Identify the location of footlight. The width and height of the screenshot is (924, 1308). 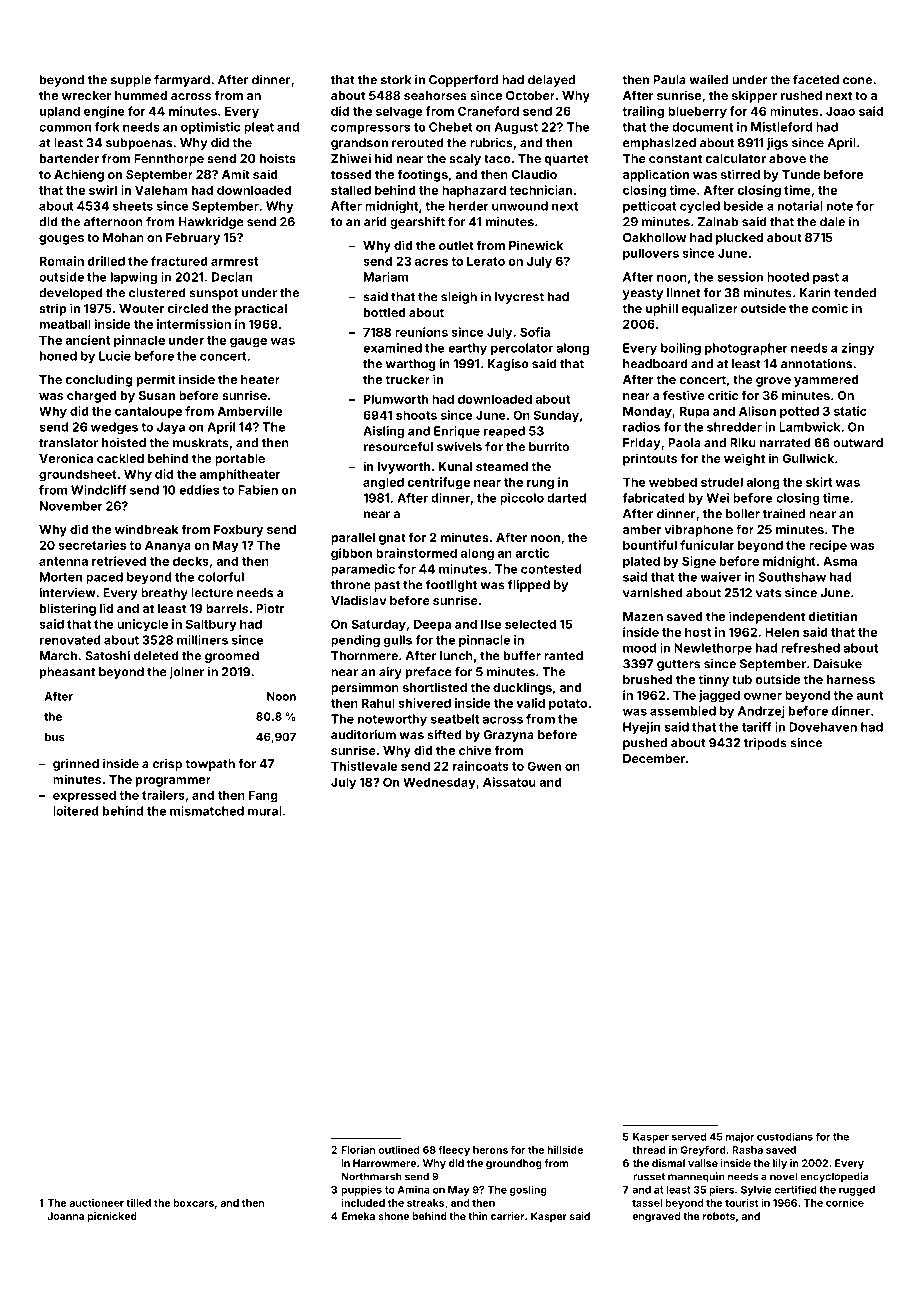
(451, 586).
